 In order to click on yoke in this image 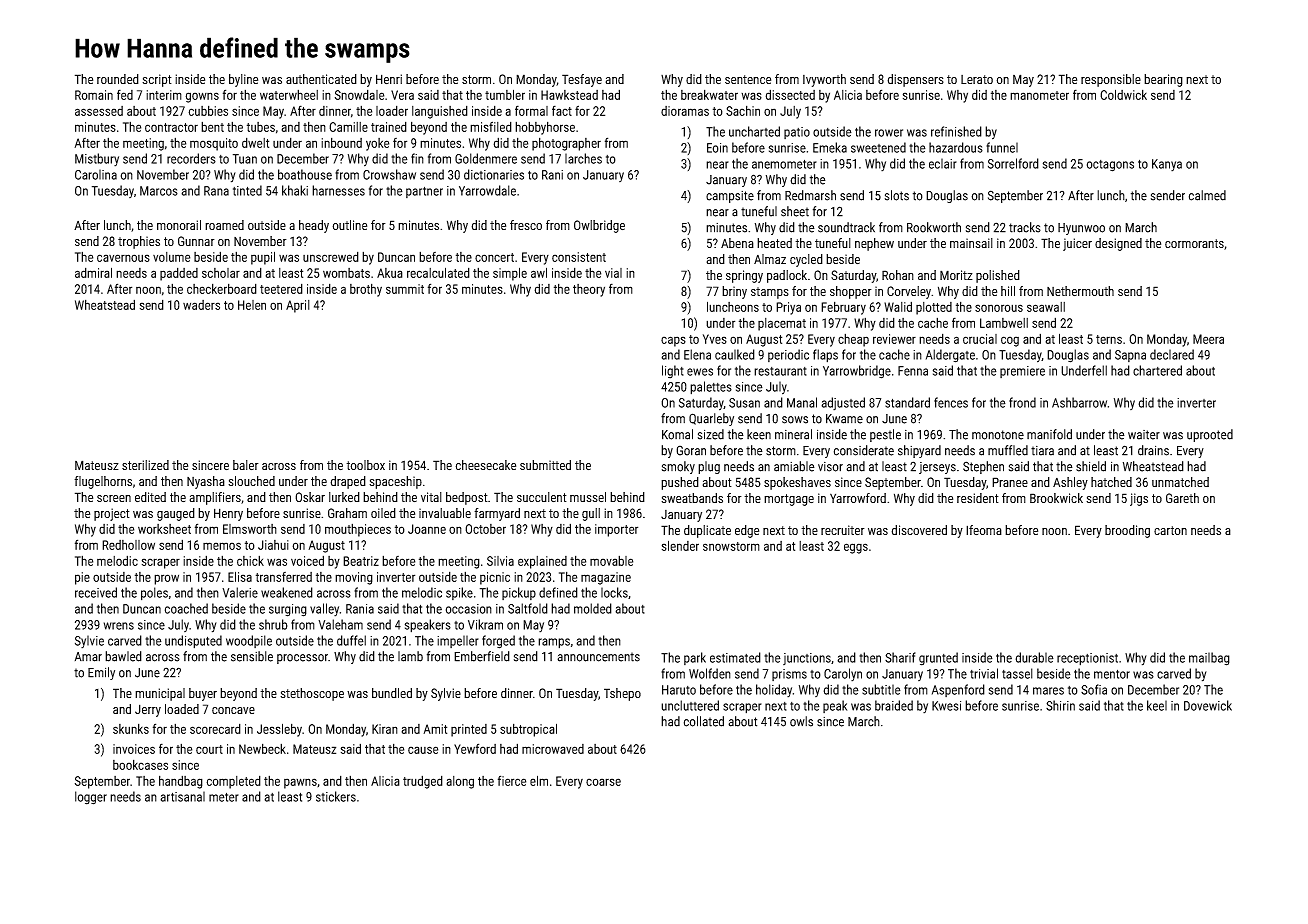, I will do `click(377, 144)`.
